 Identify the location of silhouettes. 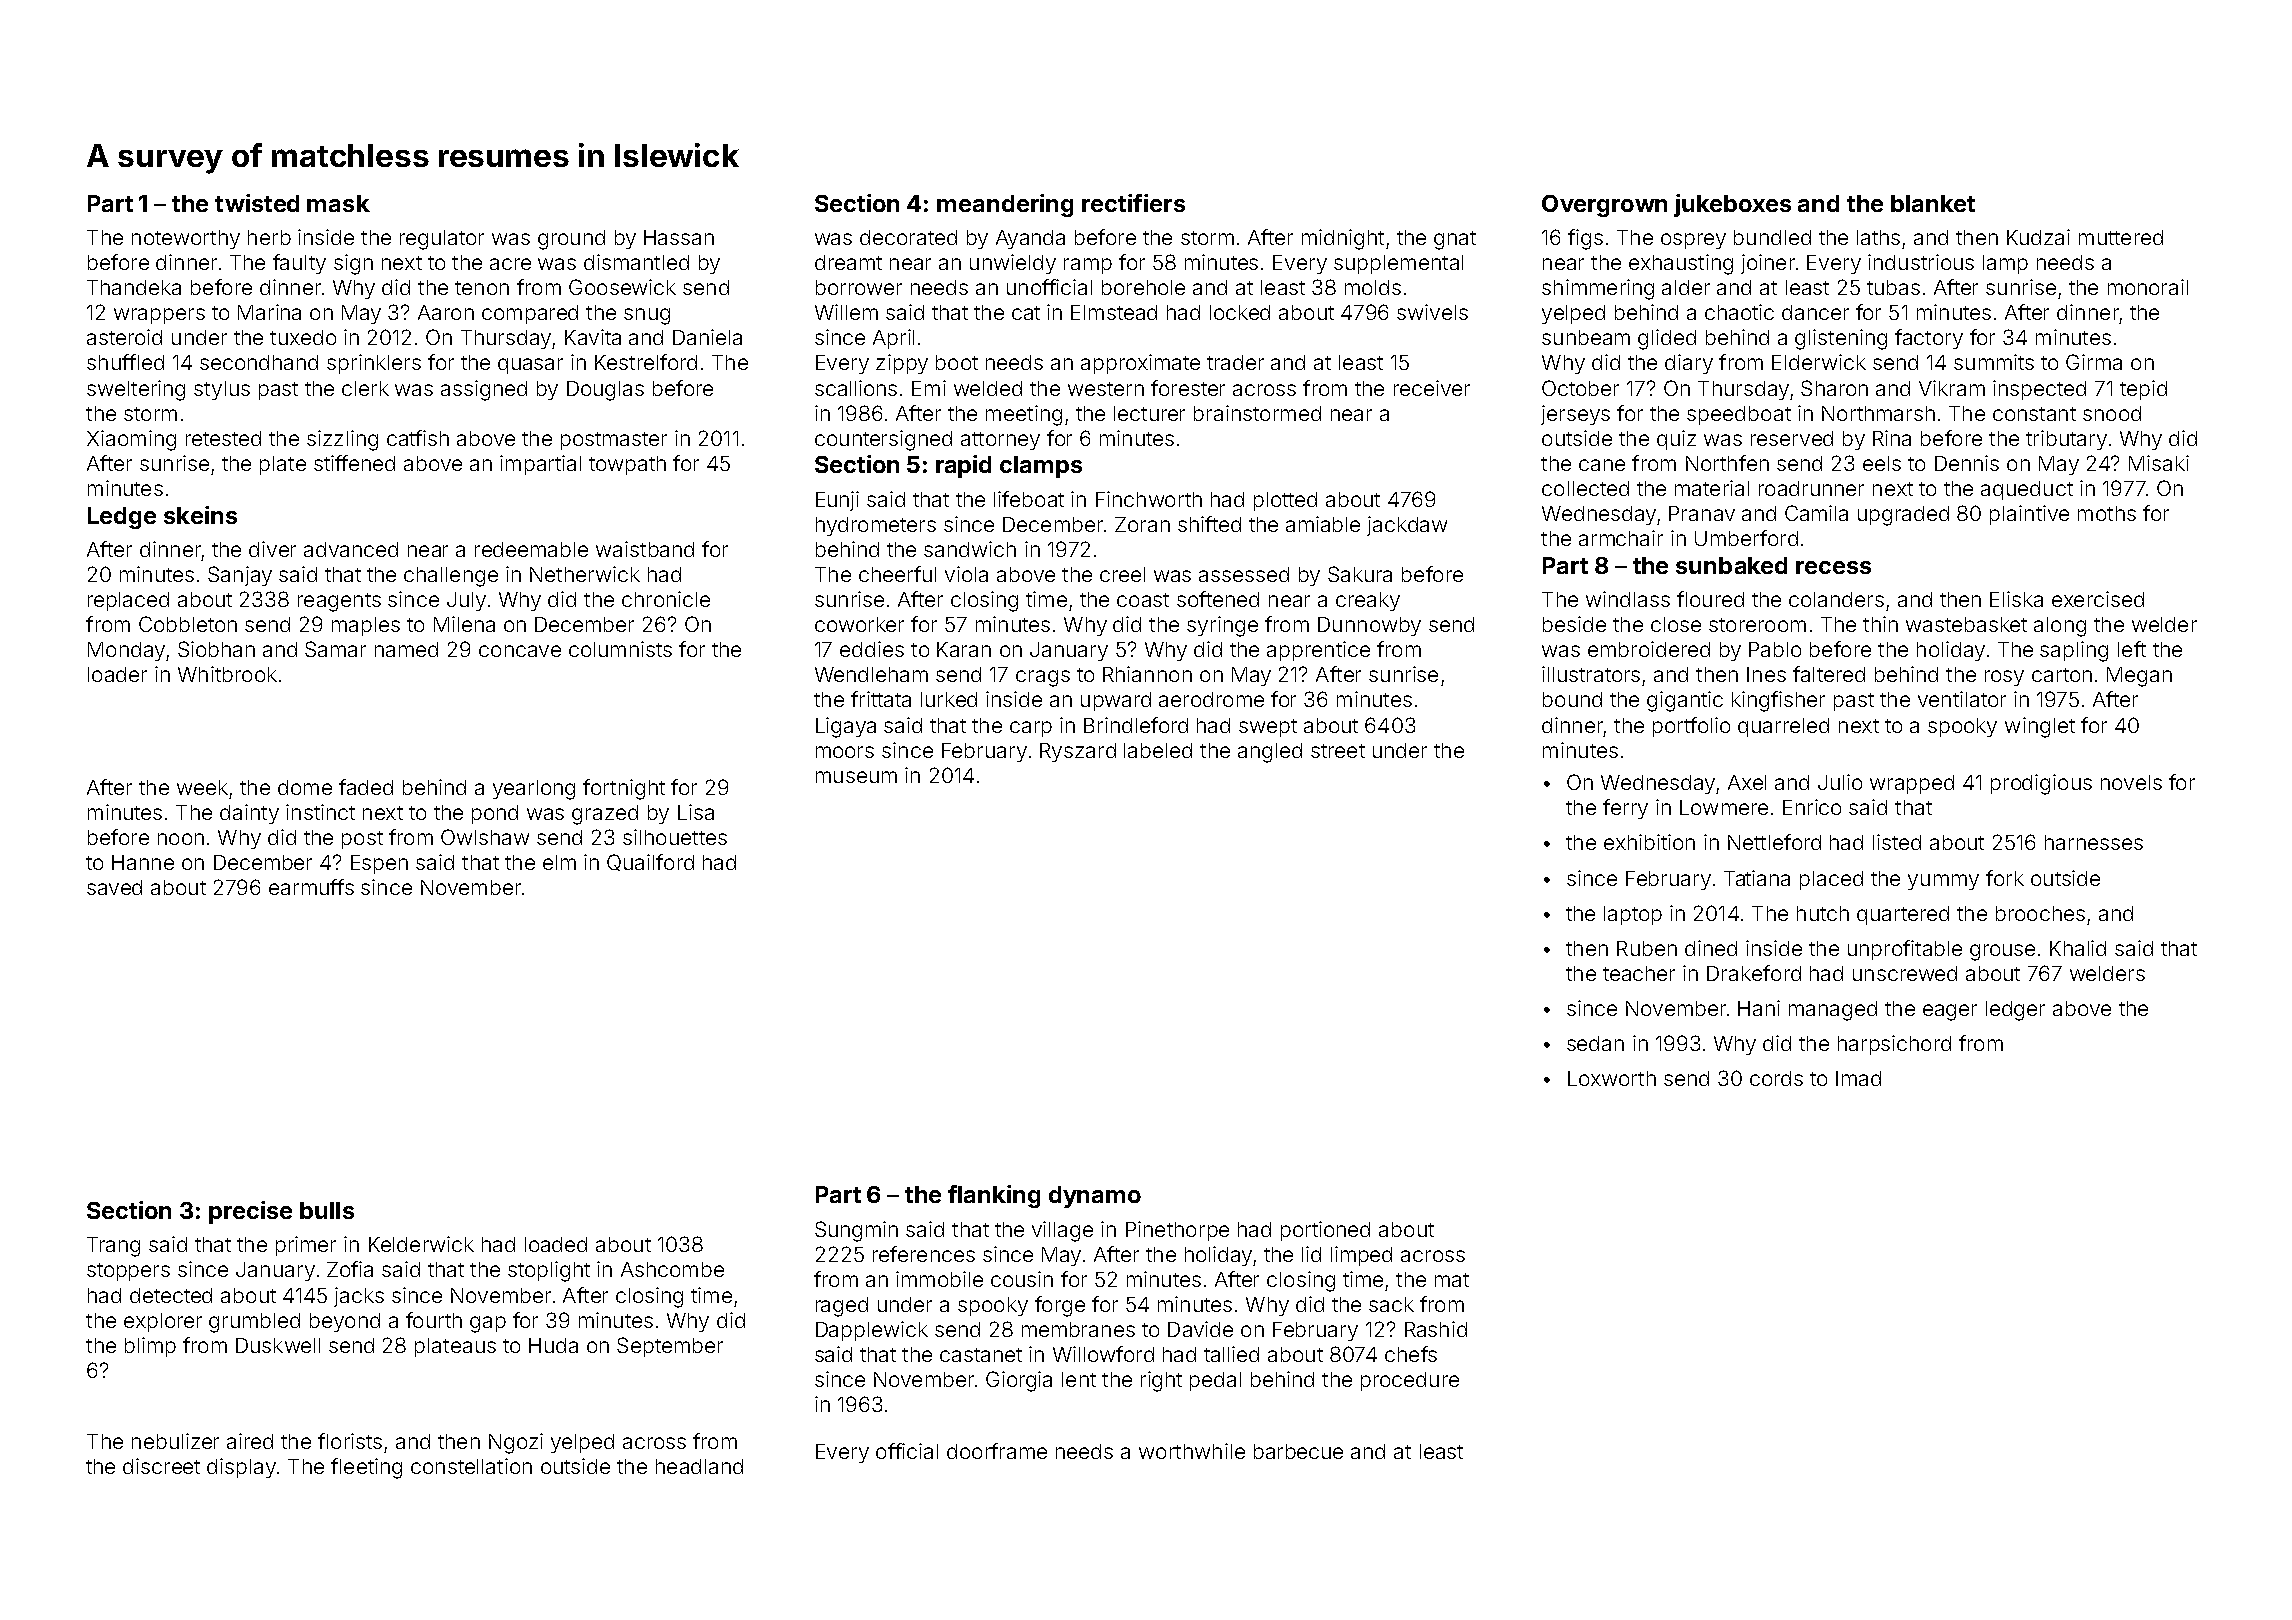
(675, 837).
